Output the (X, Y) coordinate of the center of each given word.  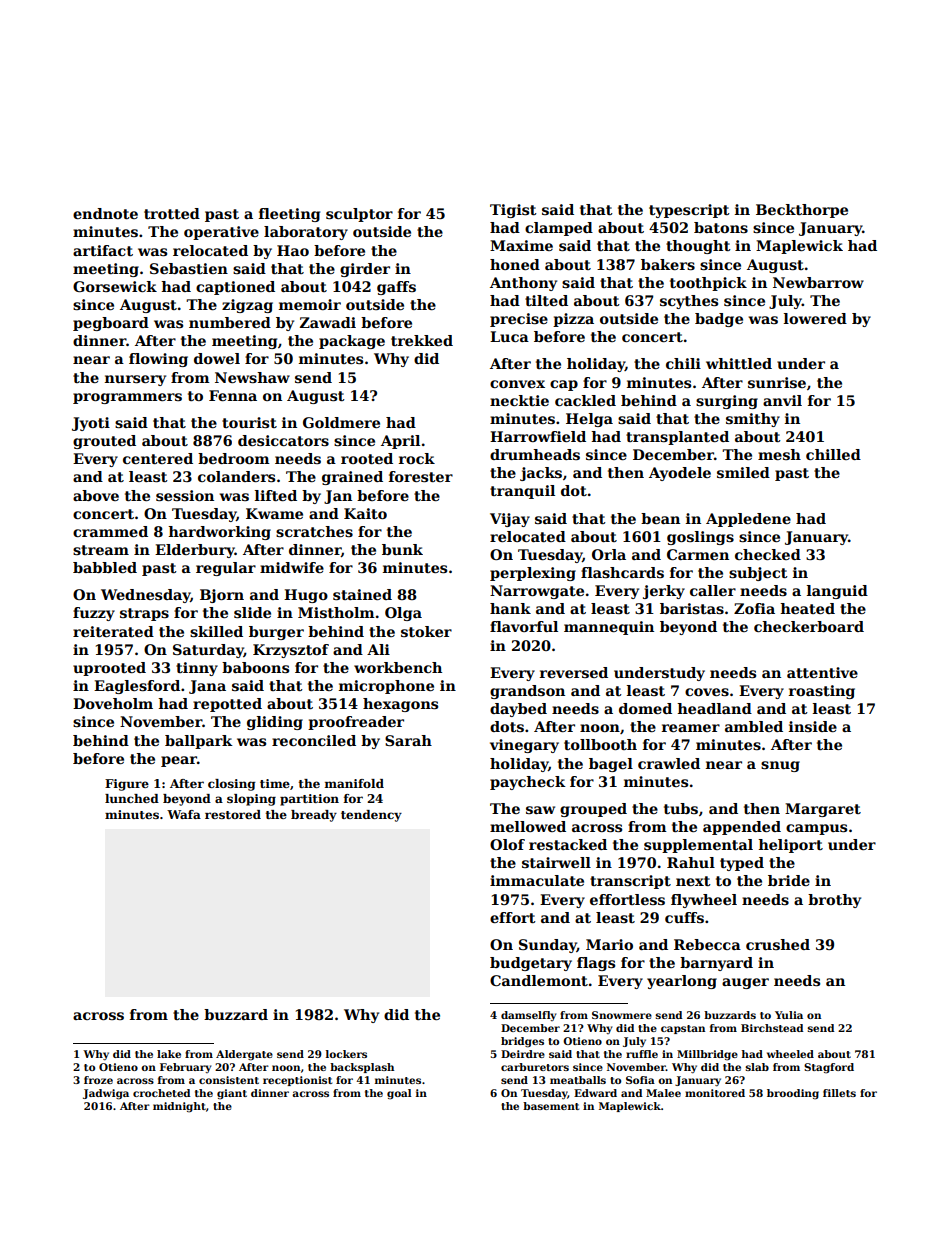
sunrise (777, 382)
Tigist (513, 211)
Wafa (184, 814)
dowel (217, 358)
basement (551, 1106)
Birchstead (772, 1028)
